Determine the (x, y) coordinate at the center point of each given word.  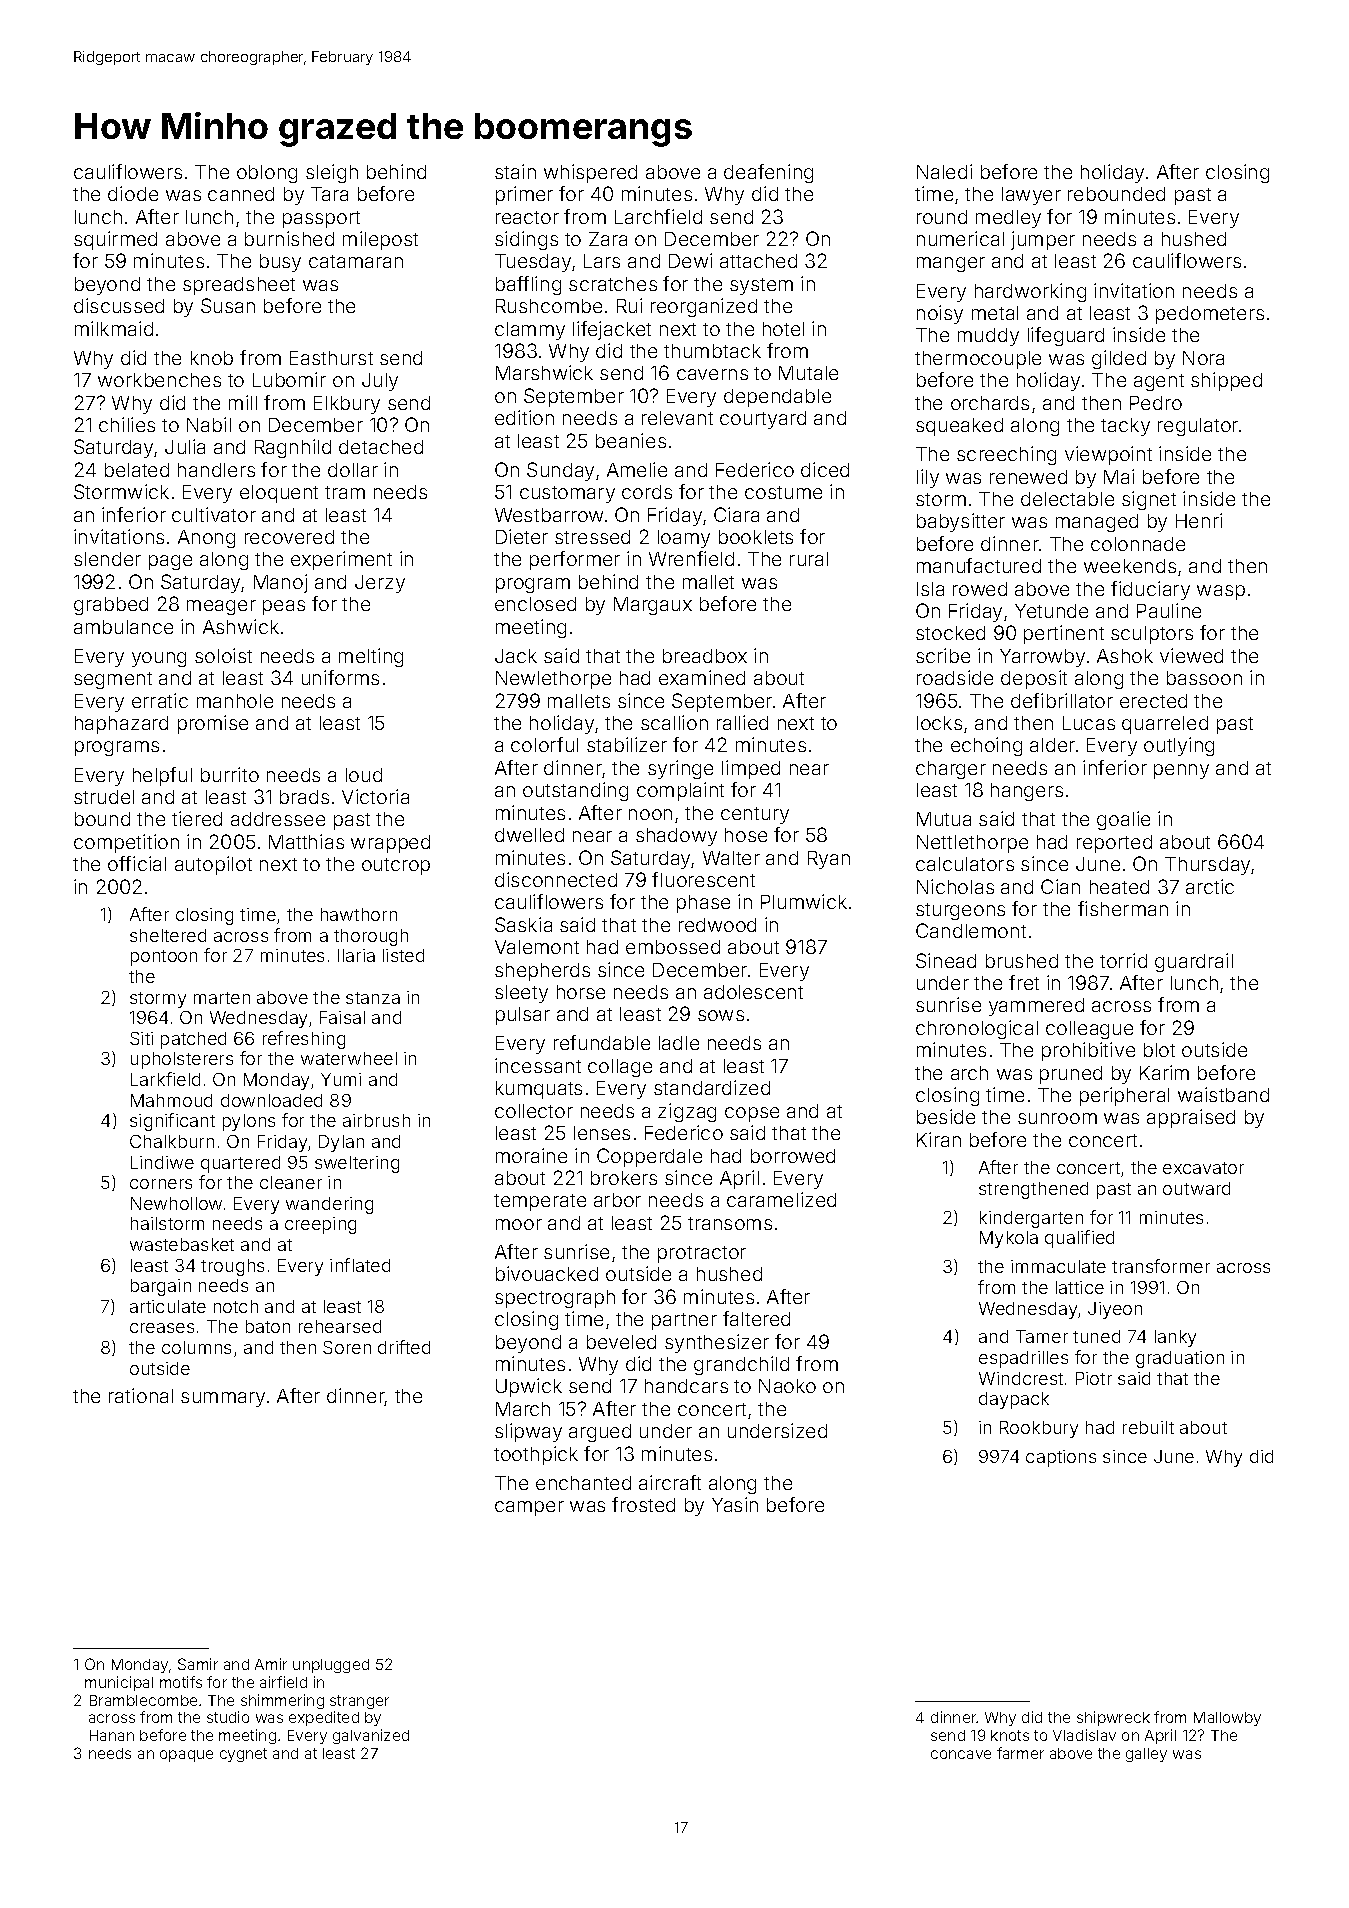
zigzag (687, 1112)
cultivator (214, 514)
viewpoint (1108, 455)
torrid (1123, 960)
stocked (950, 633)
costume (783, 492)
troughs (232, 1267)
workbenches (159, 380)
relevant (677, 418)
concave (961, 1754)
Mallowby (1227, 1719)
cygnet (243, 1755)
